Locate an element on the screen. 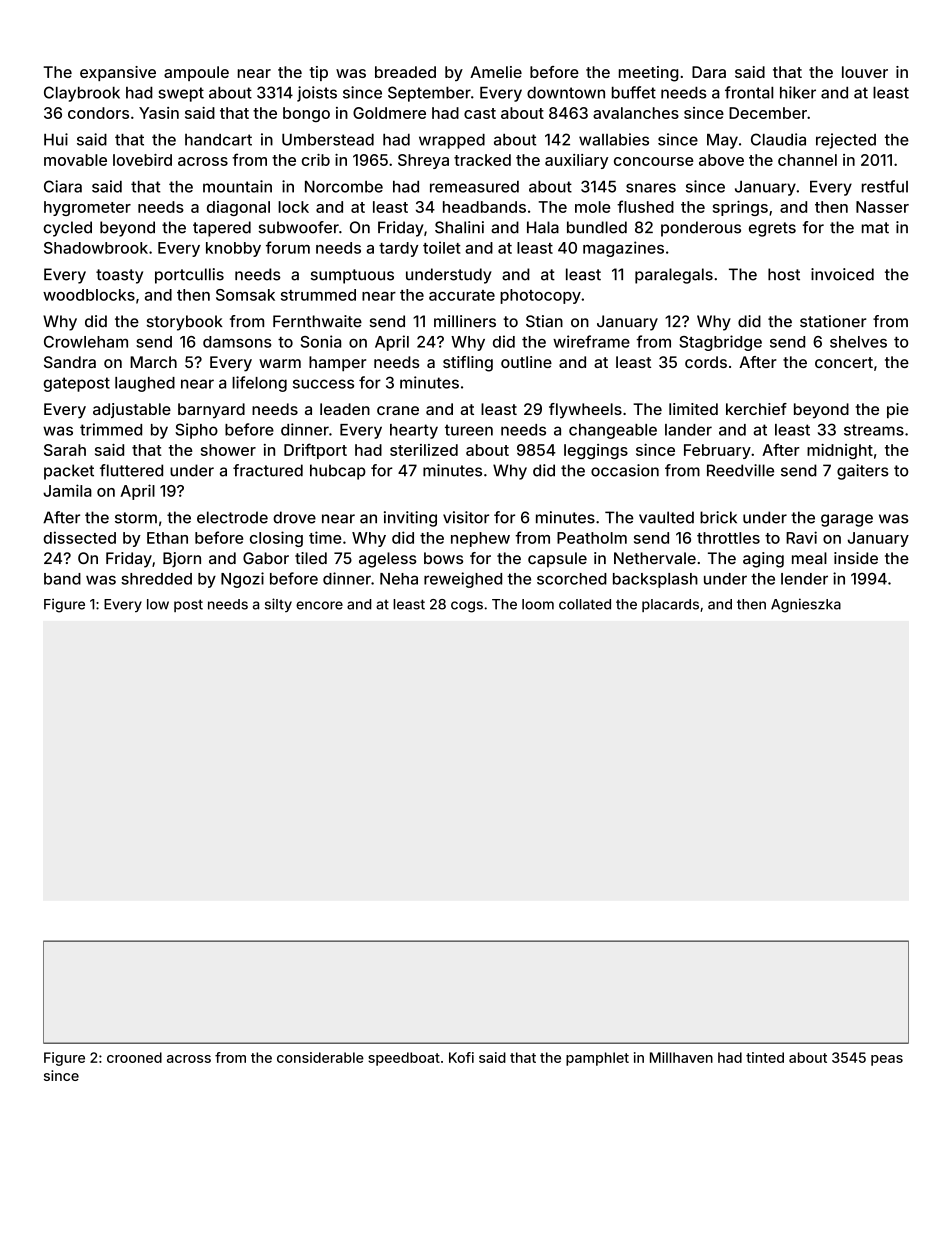  stationer is located at coordinates (833, 321).
